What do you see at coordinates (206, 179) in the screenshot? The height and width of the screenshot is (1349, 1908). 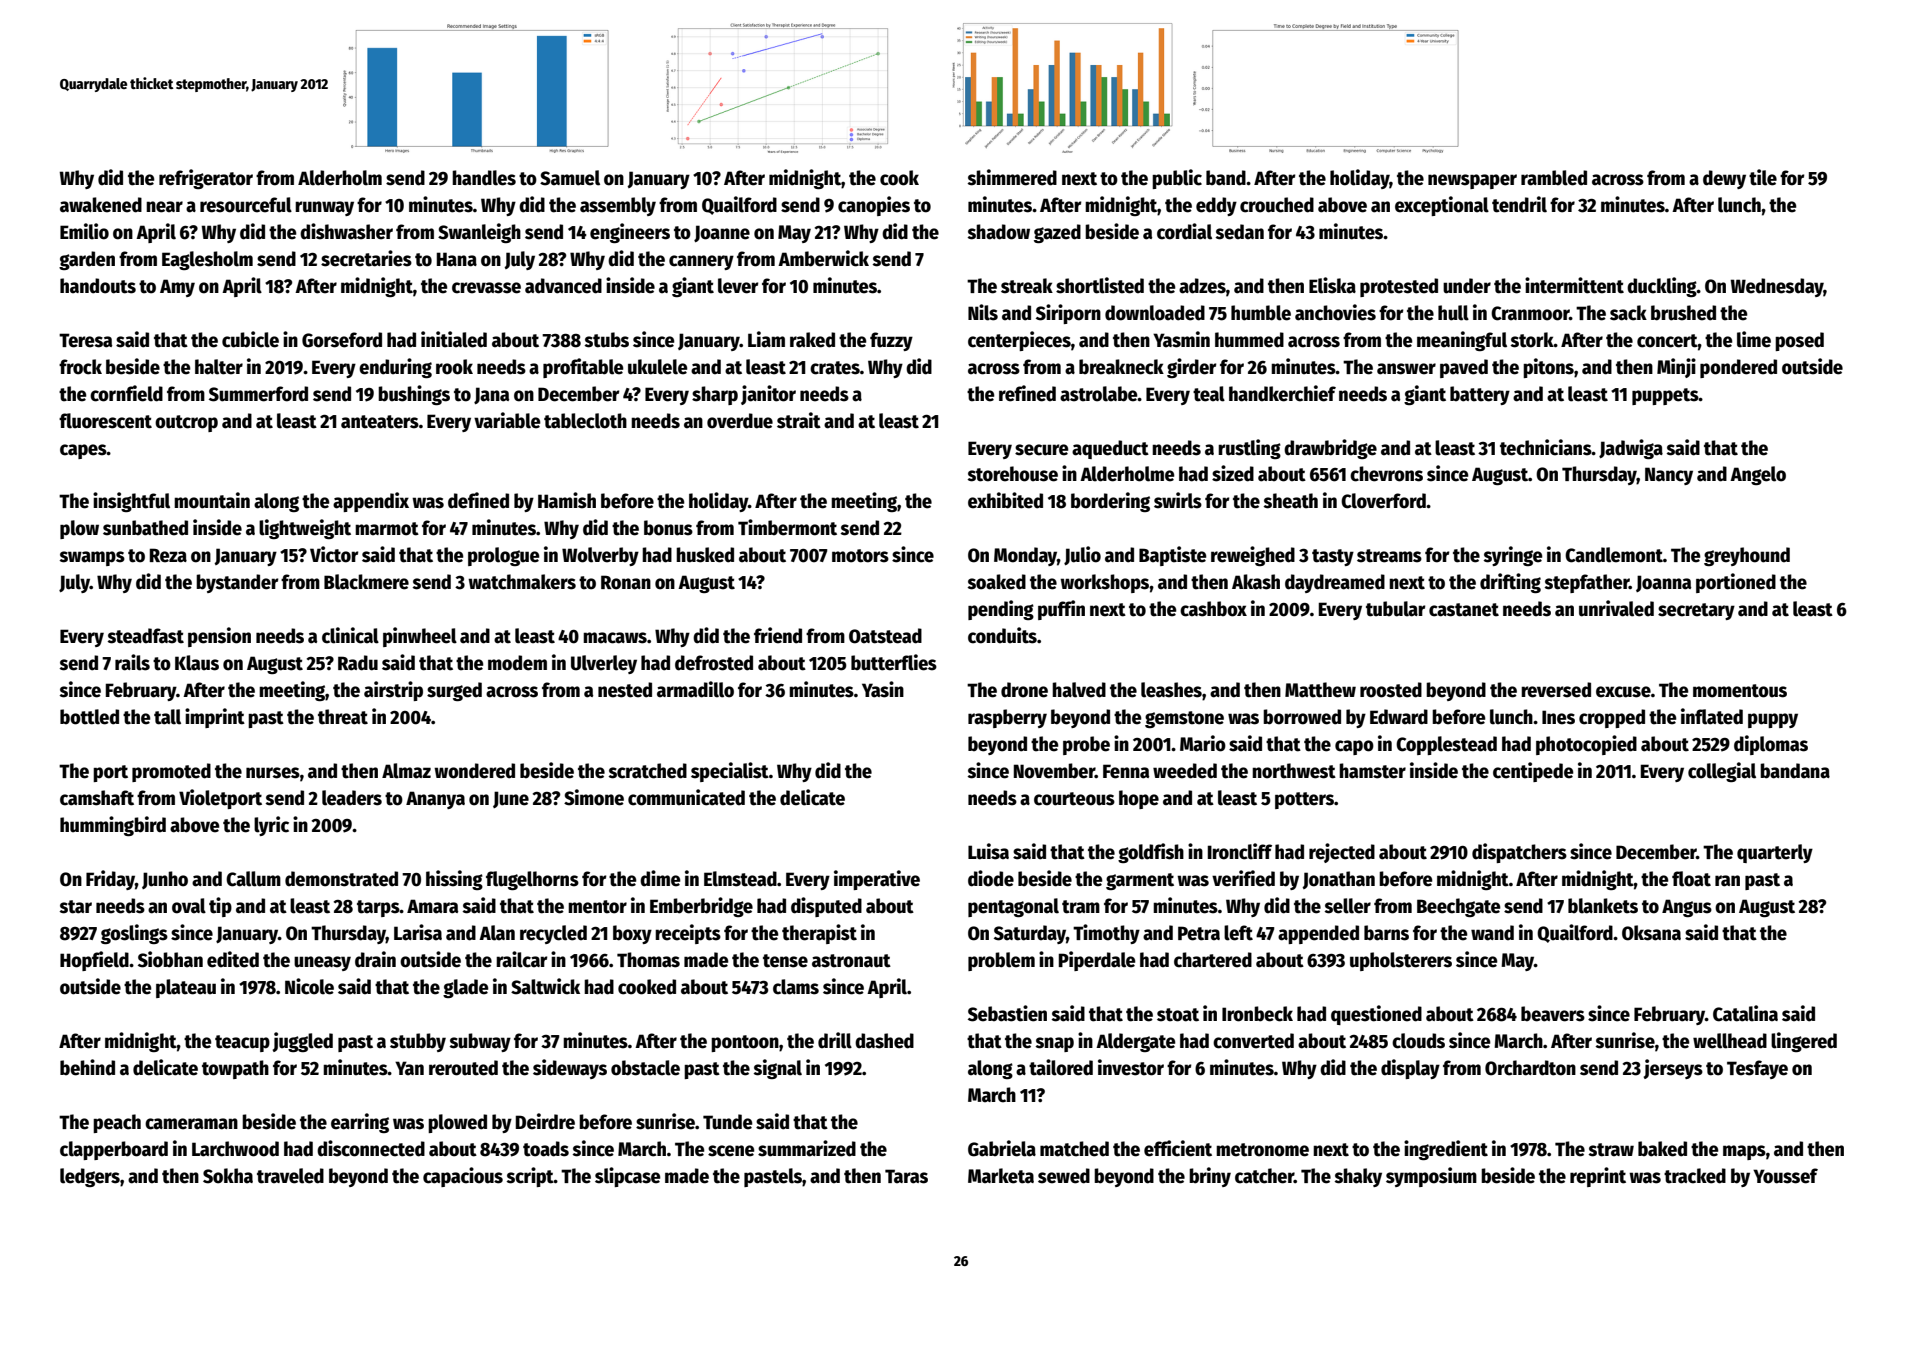 I see `refrigerator` at bounding box center [206, 179].
